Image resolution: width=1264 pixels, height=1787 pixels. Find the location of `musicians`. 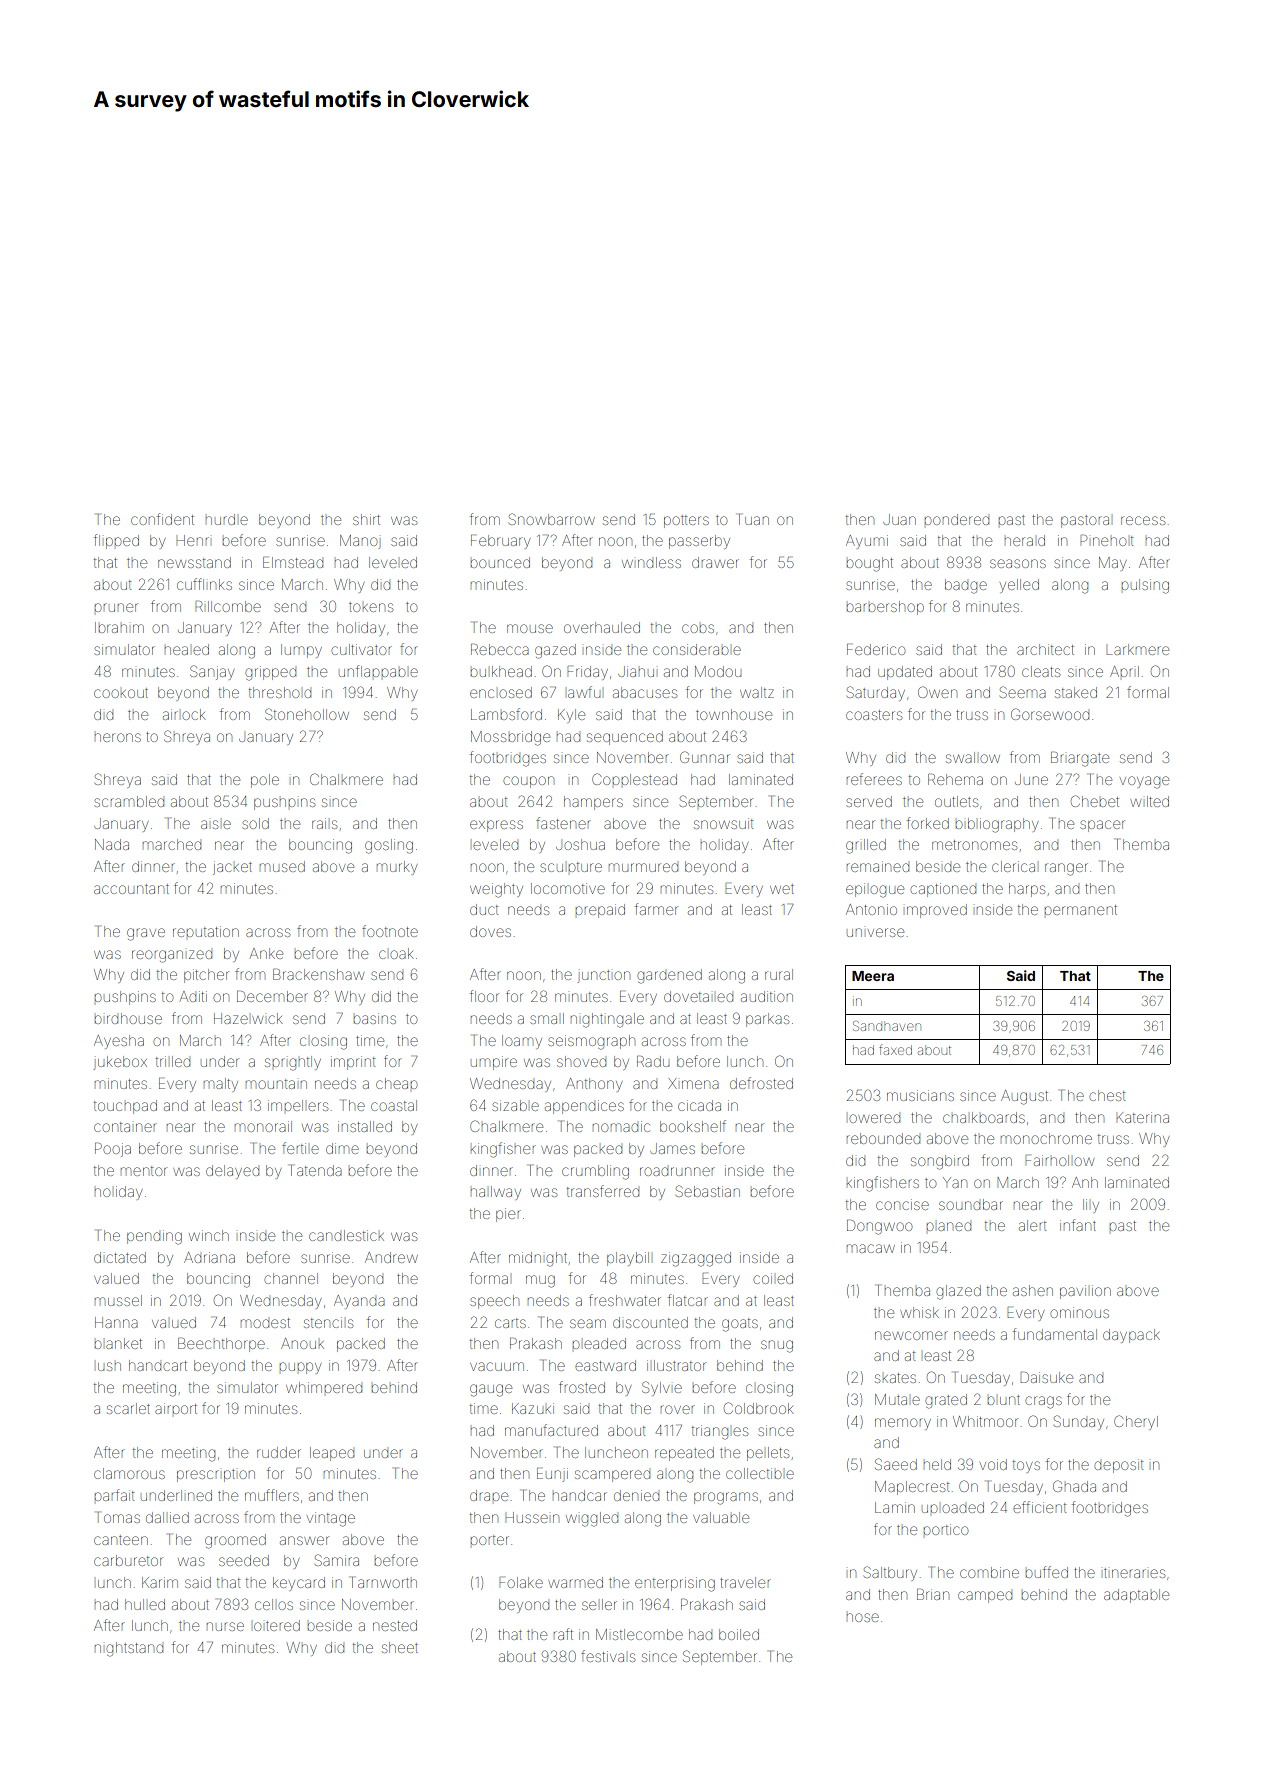

musicians is located at coordinates (920, 1095).
